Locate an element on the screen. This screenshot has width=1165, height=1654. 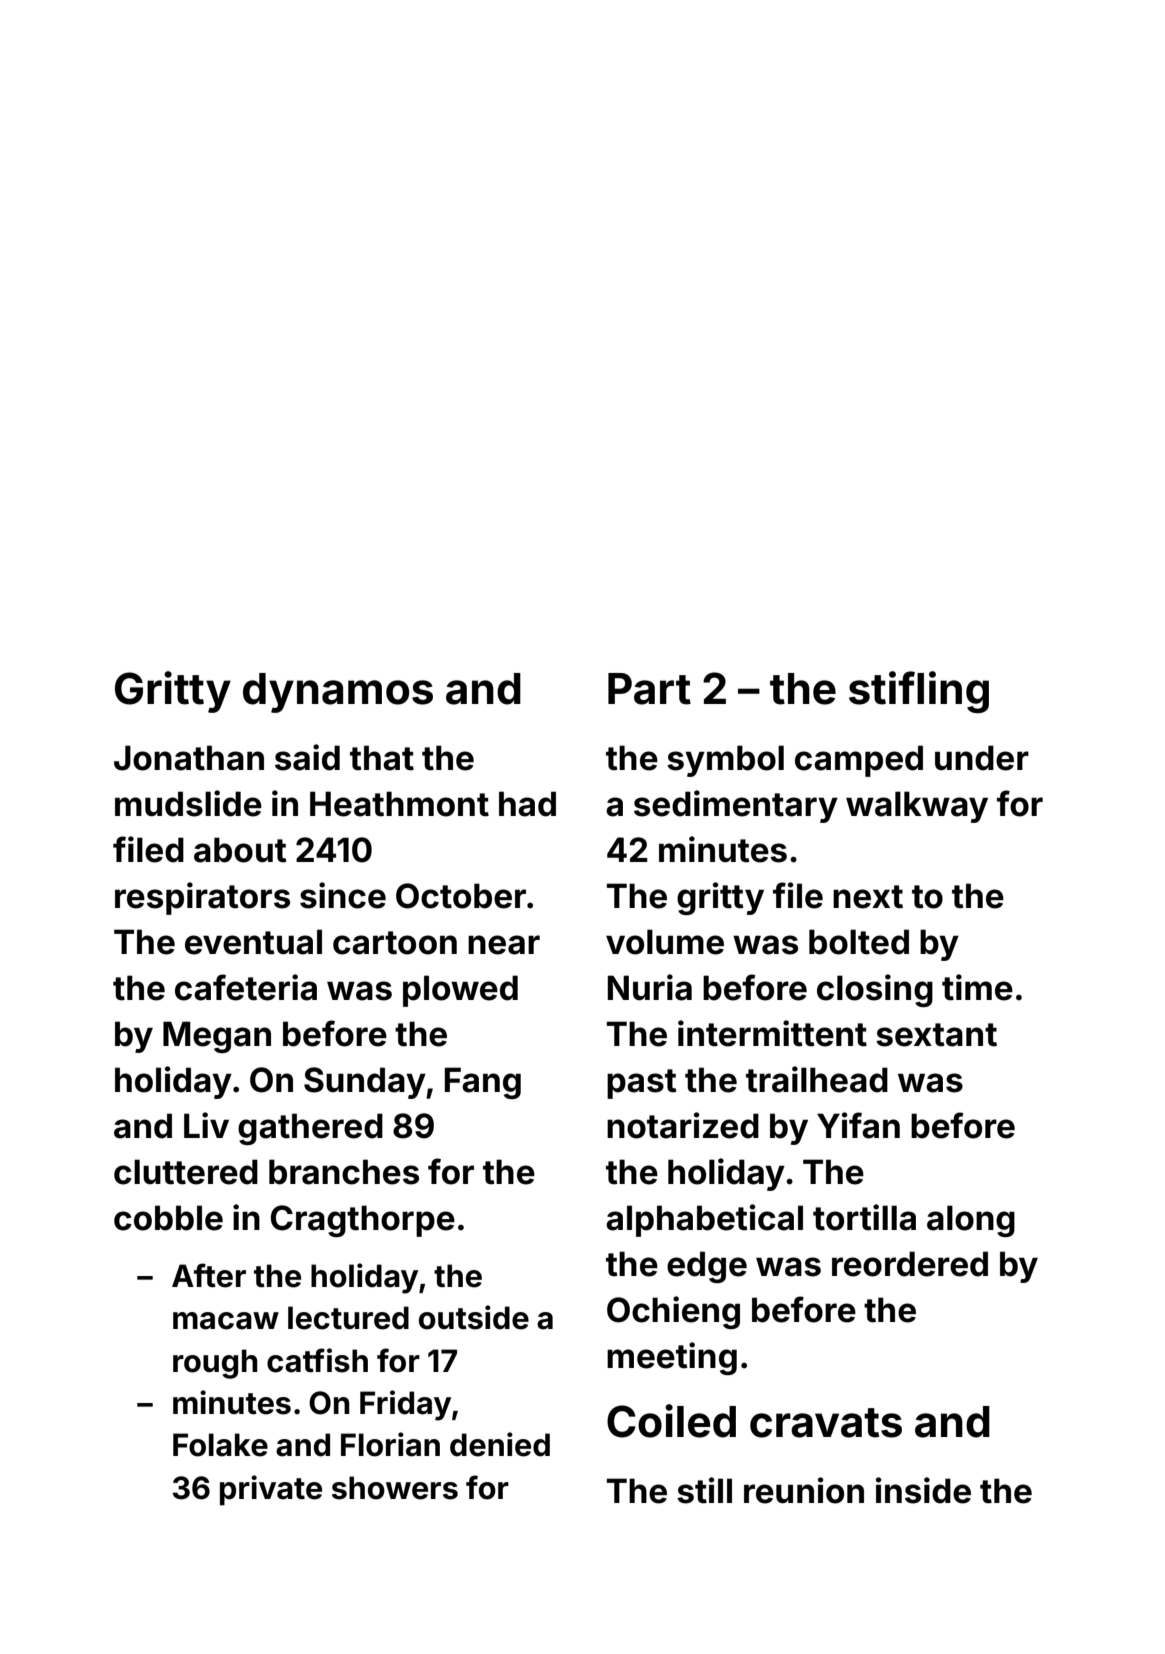
said is located at coordinates (307, 757).
